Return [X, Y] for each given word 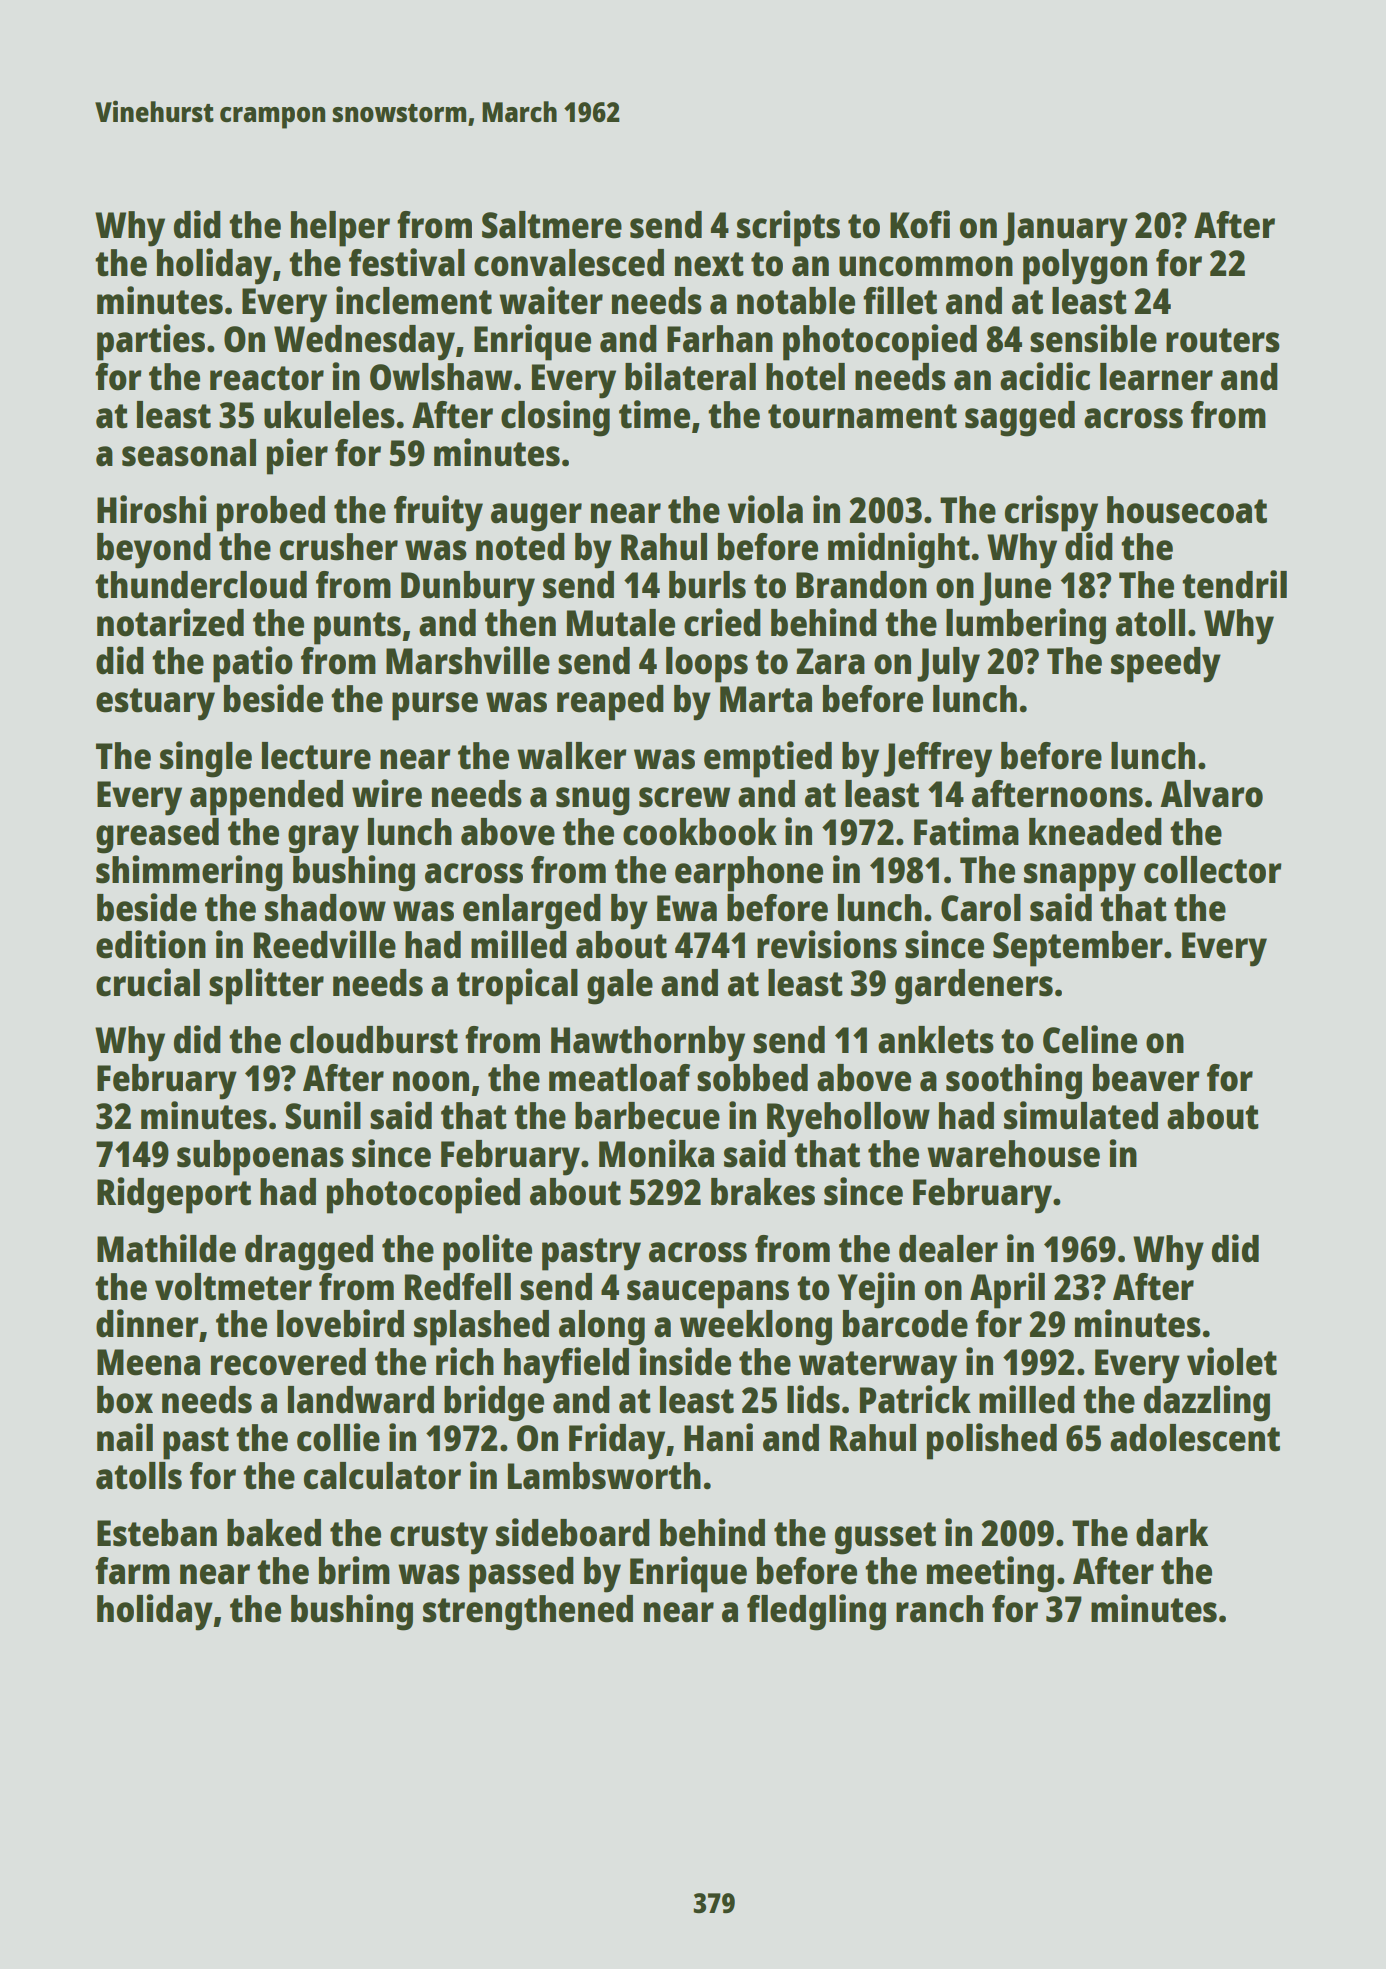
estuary [155, 704]
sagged [1020, 419]
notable [796, 301]
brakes [763, 1192]
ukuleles [329, 415]
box [125, 1400]
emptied [768, 759]
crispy [1051, 513]
